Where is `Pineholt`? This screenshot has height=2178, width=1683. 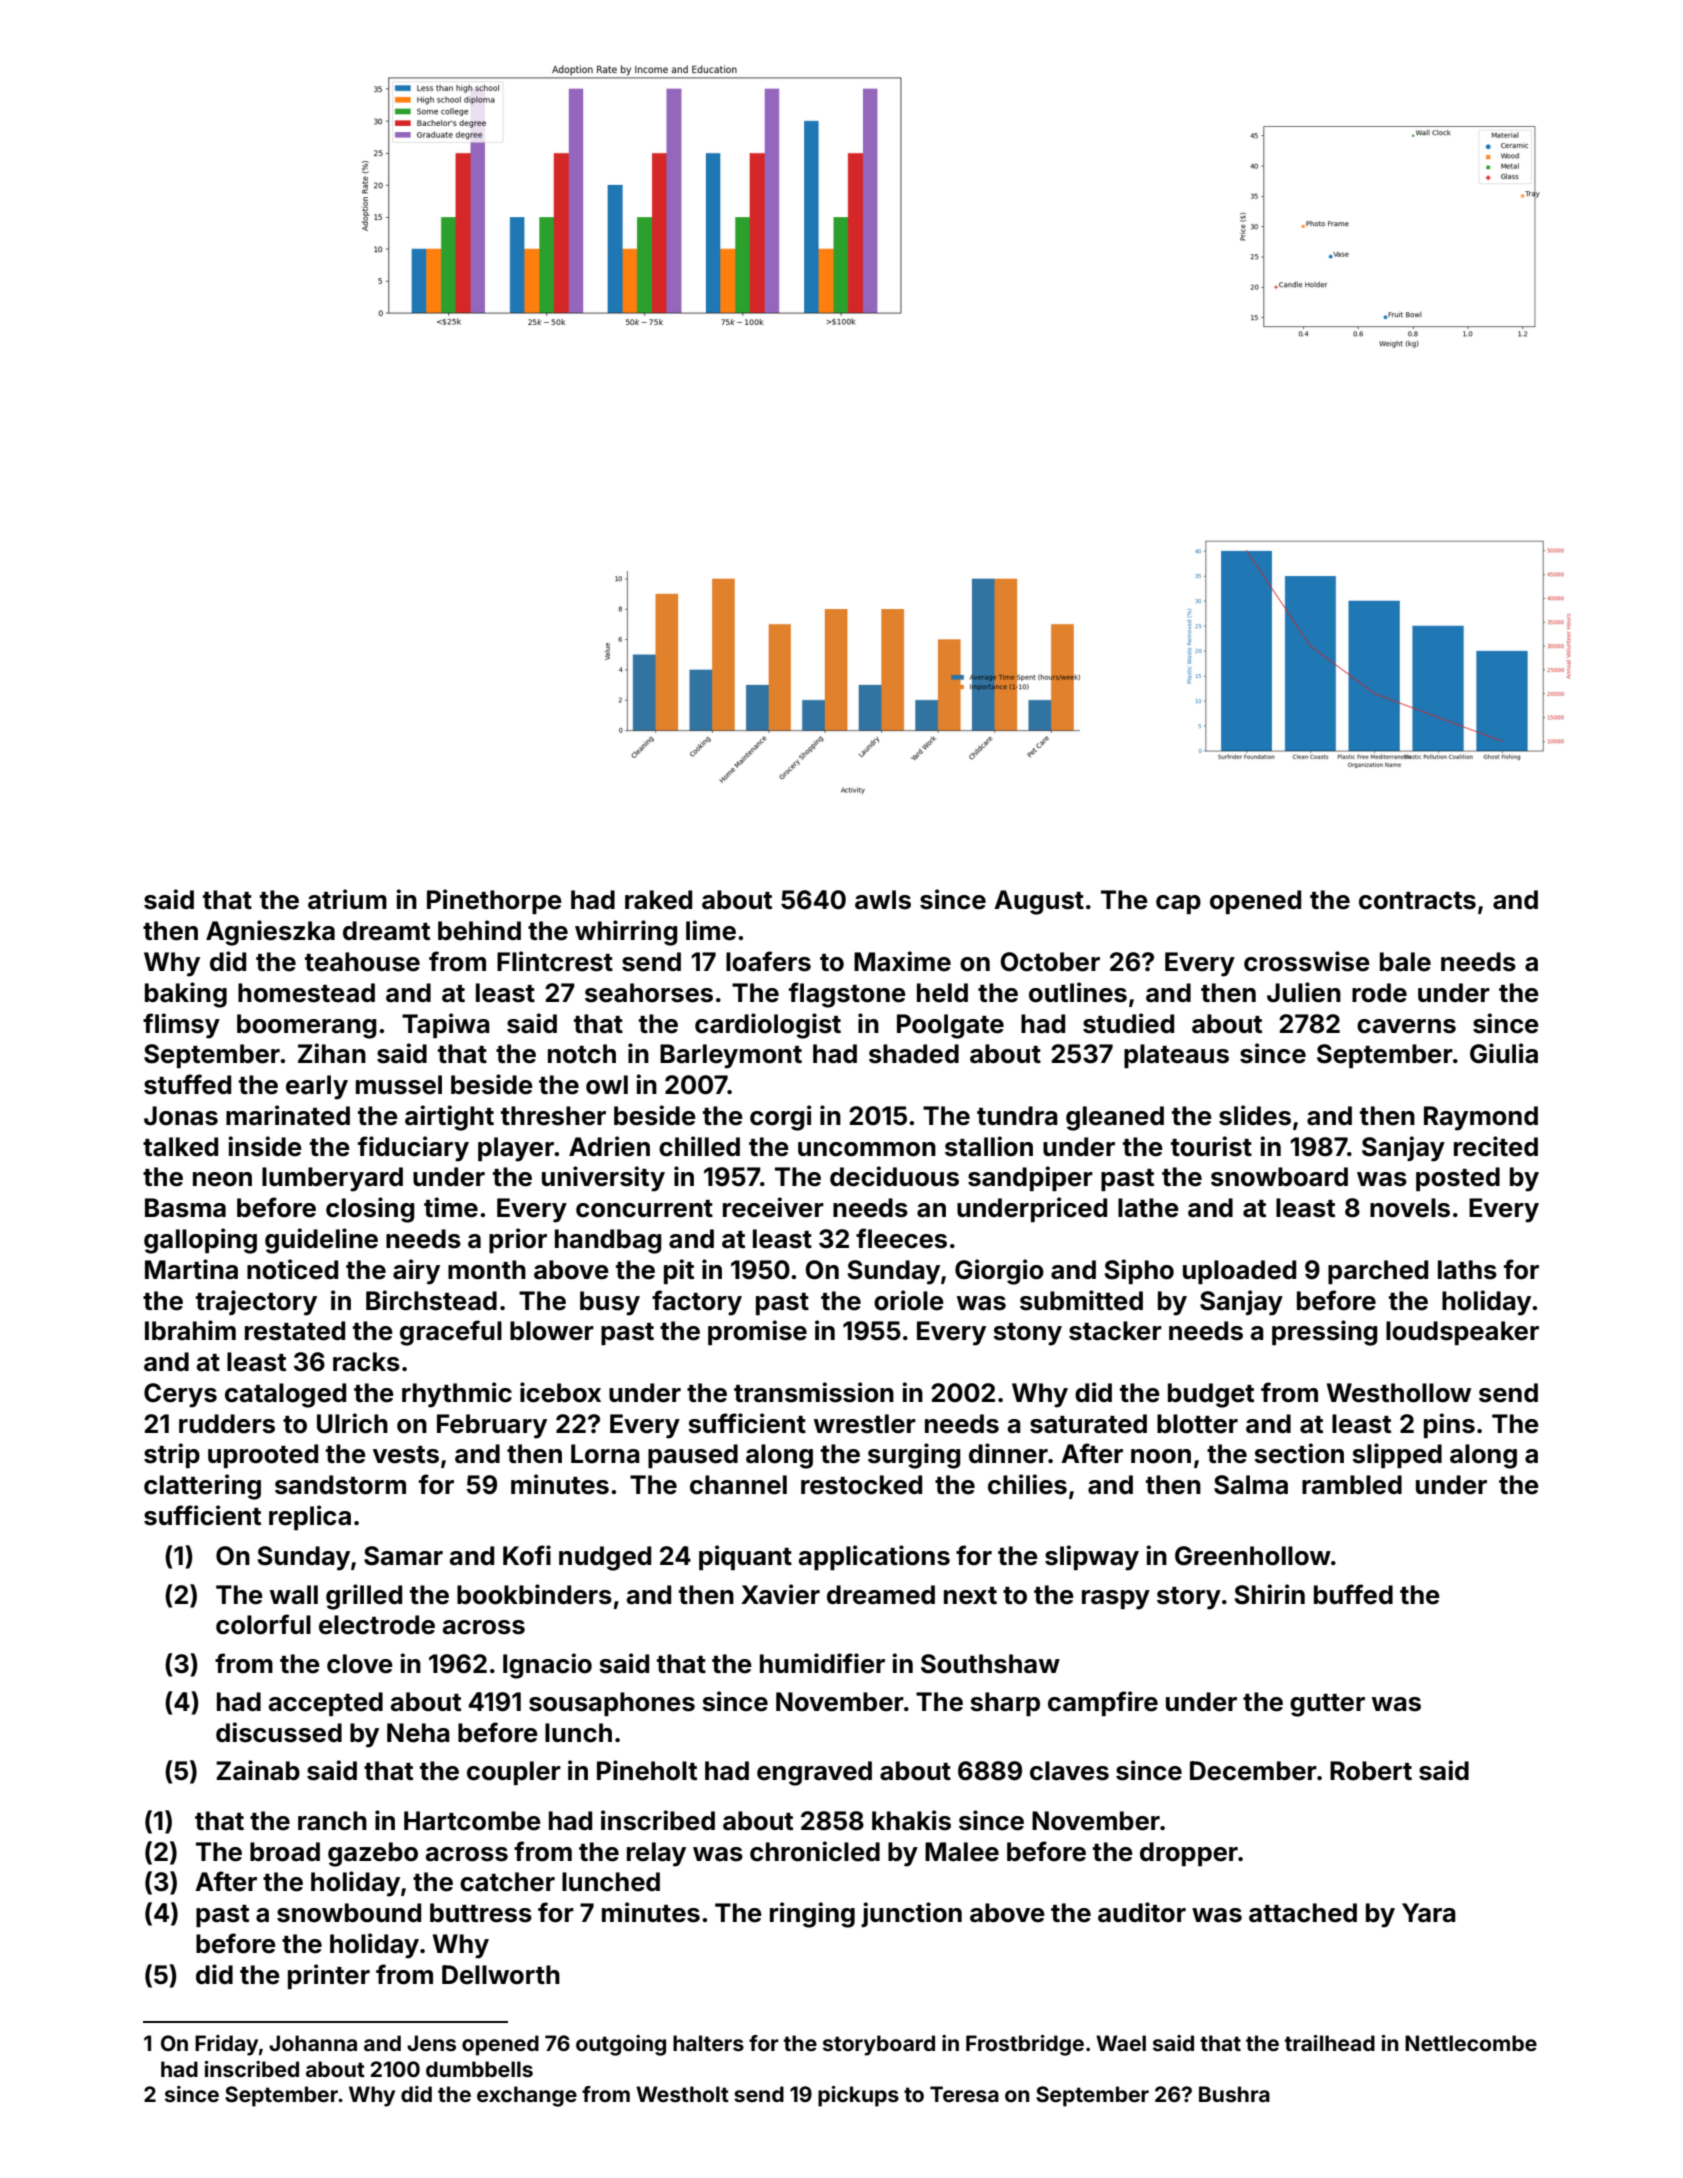 Pineholt is located at coordinates (647, 1770).
